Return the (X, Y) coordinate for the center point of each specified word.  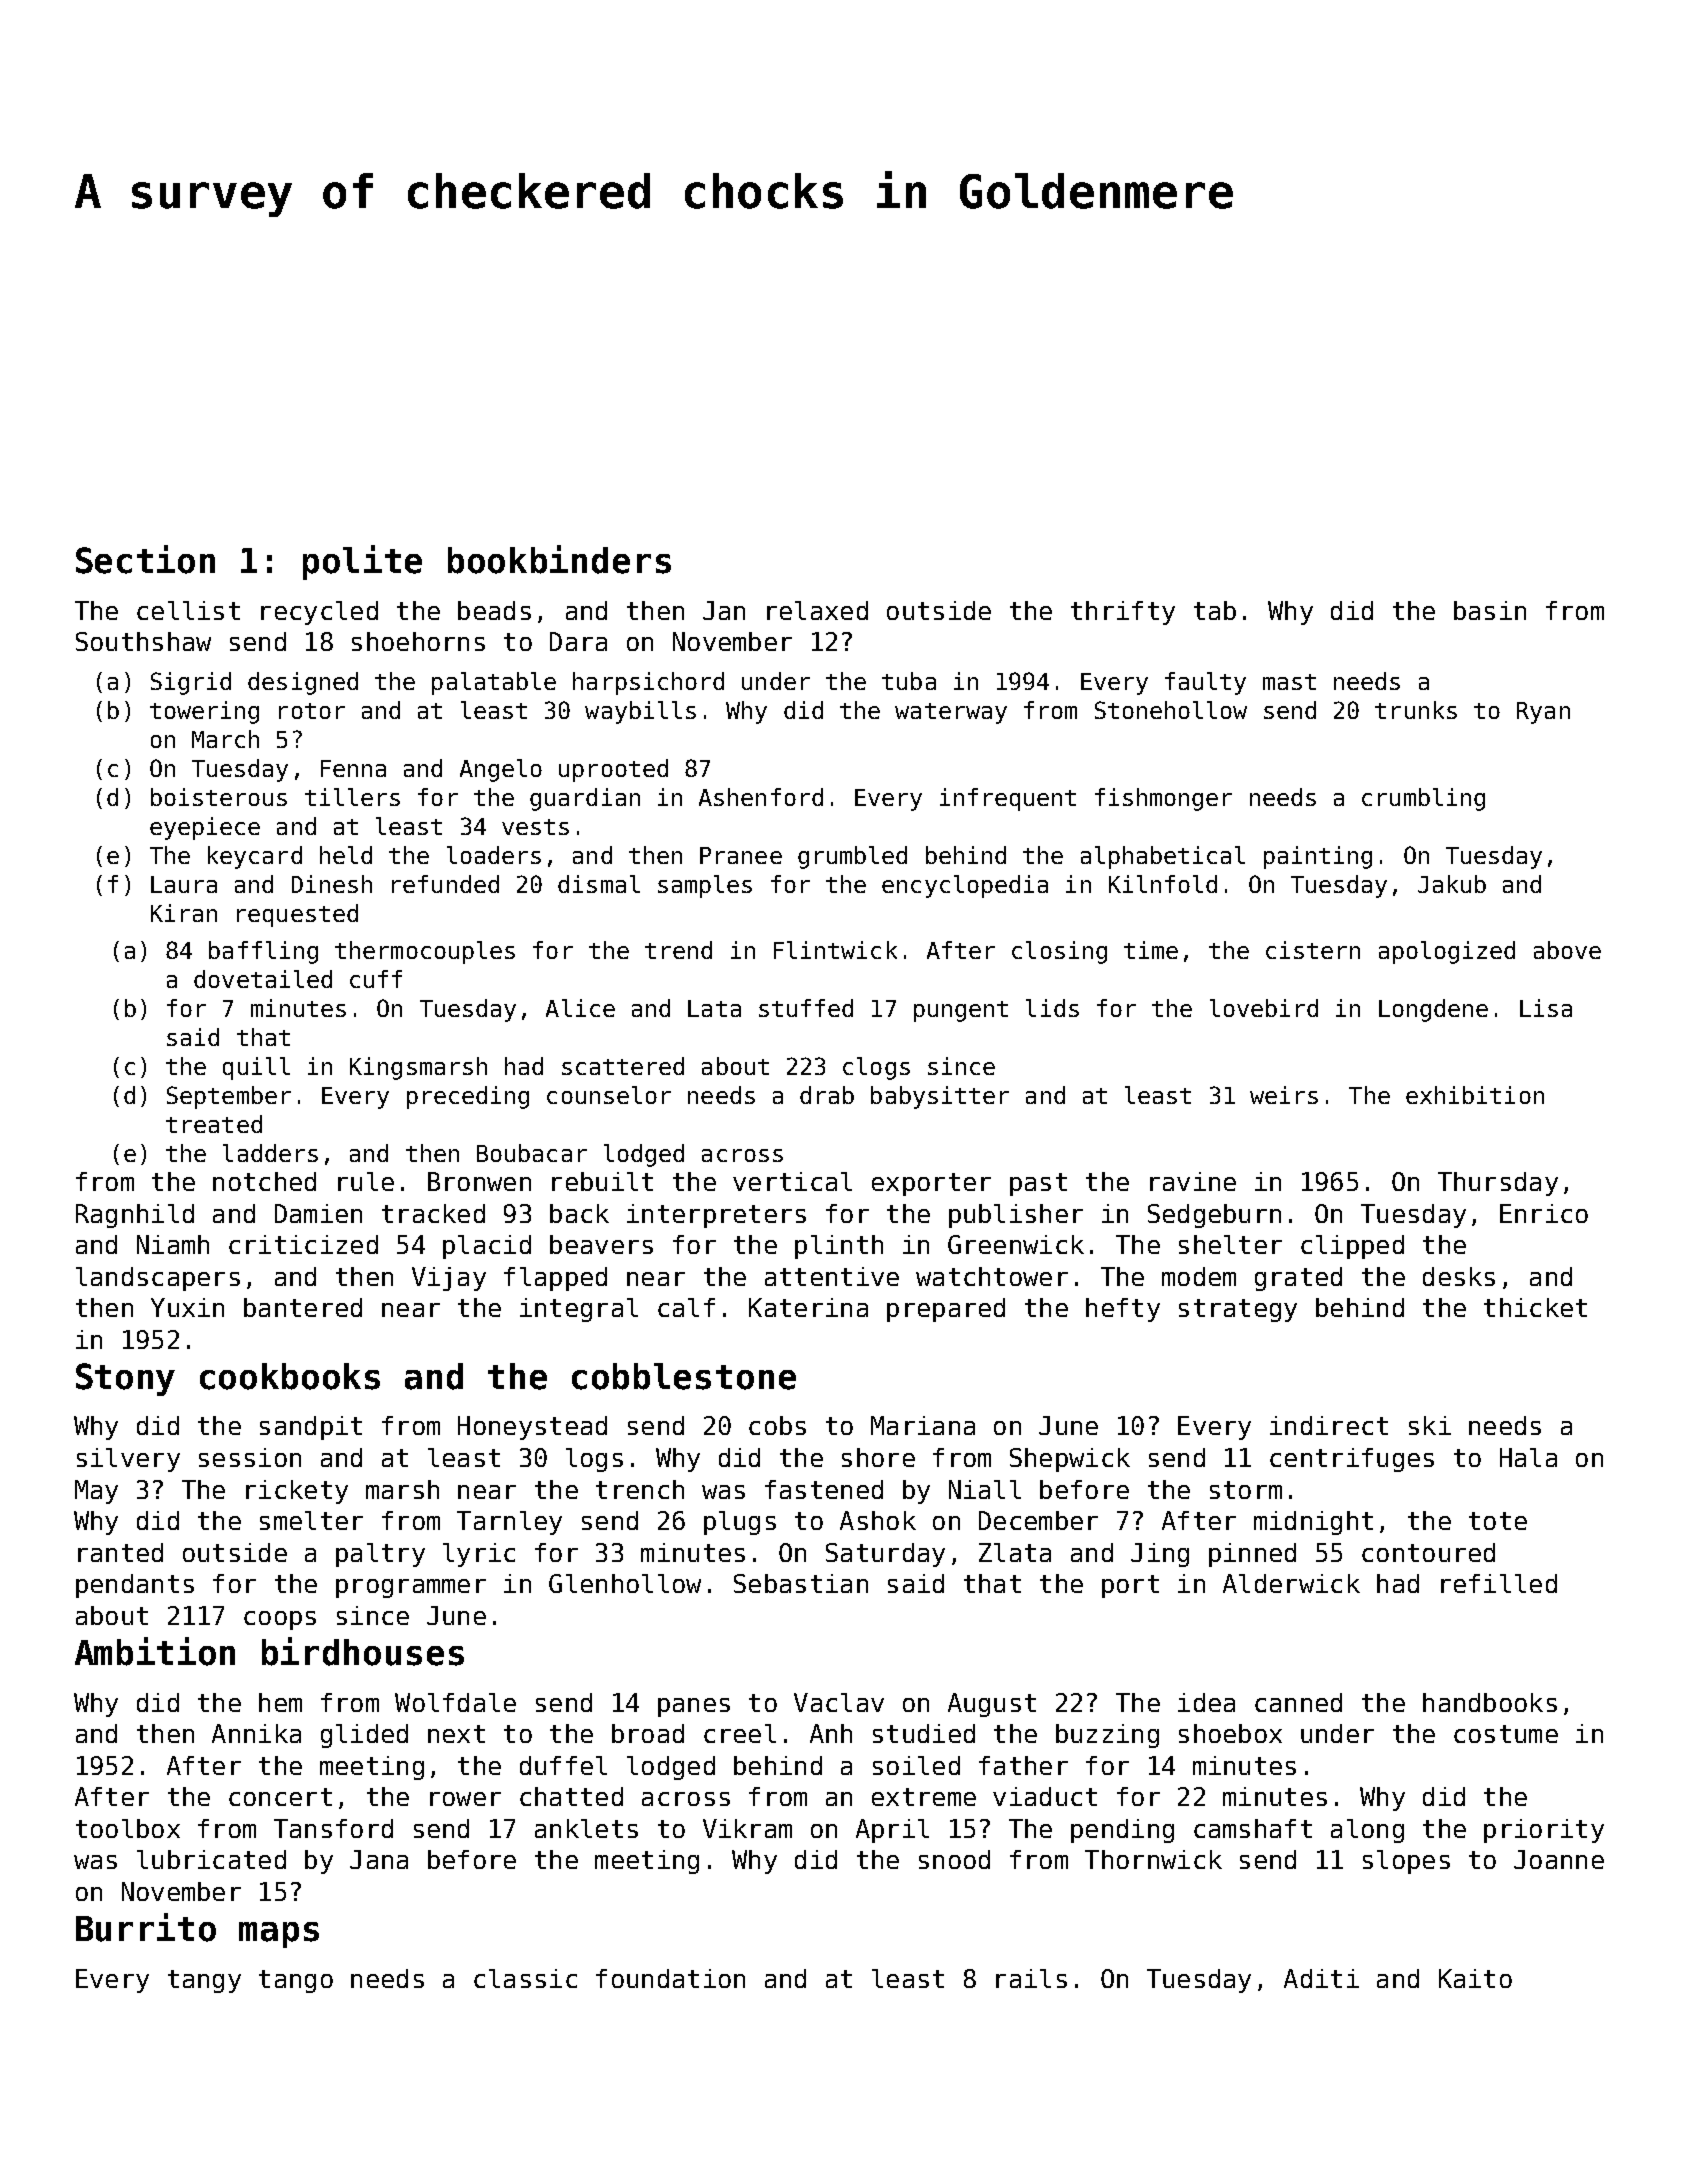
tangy (204, 1981)
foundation (670, 1978)
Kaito (1475, 1978)
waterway (951, 713)
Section (145, 559)
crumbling (1423, 799)
